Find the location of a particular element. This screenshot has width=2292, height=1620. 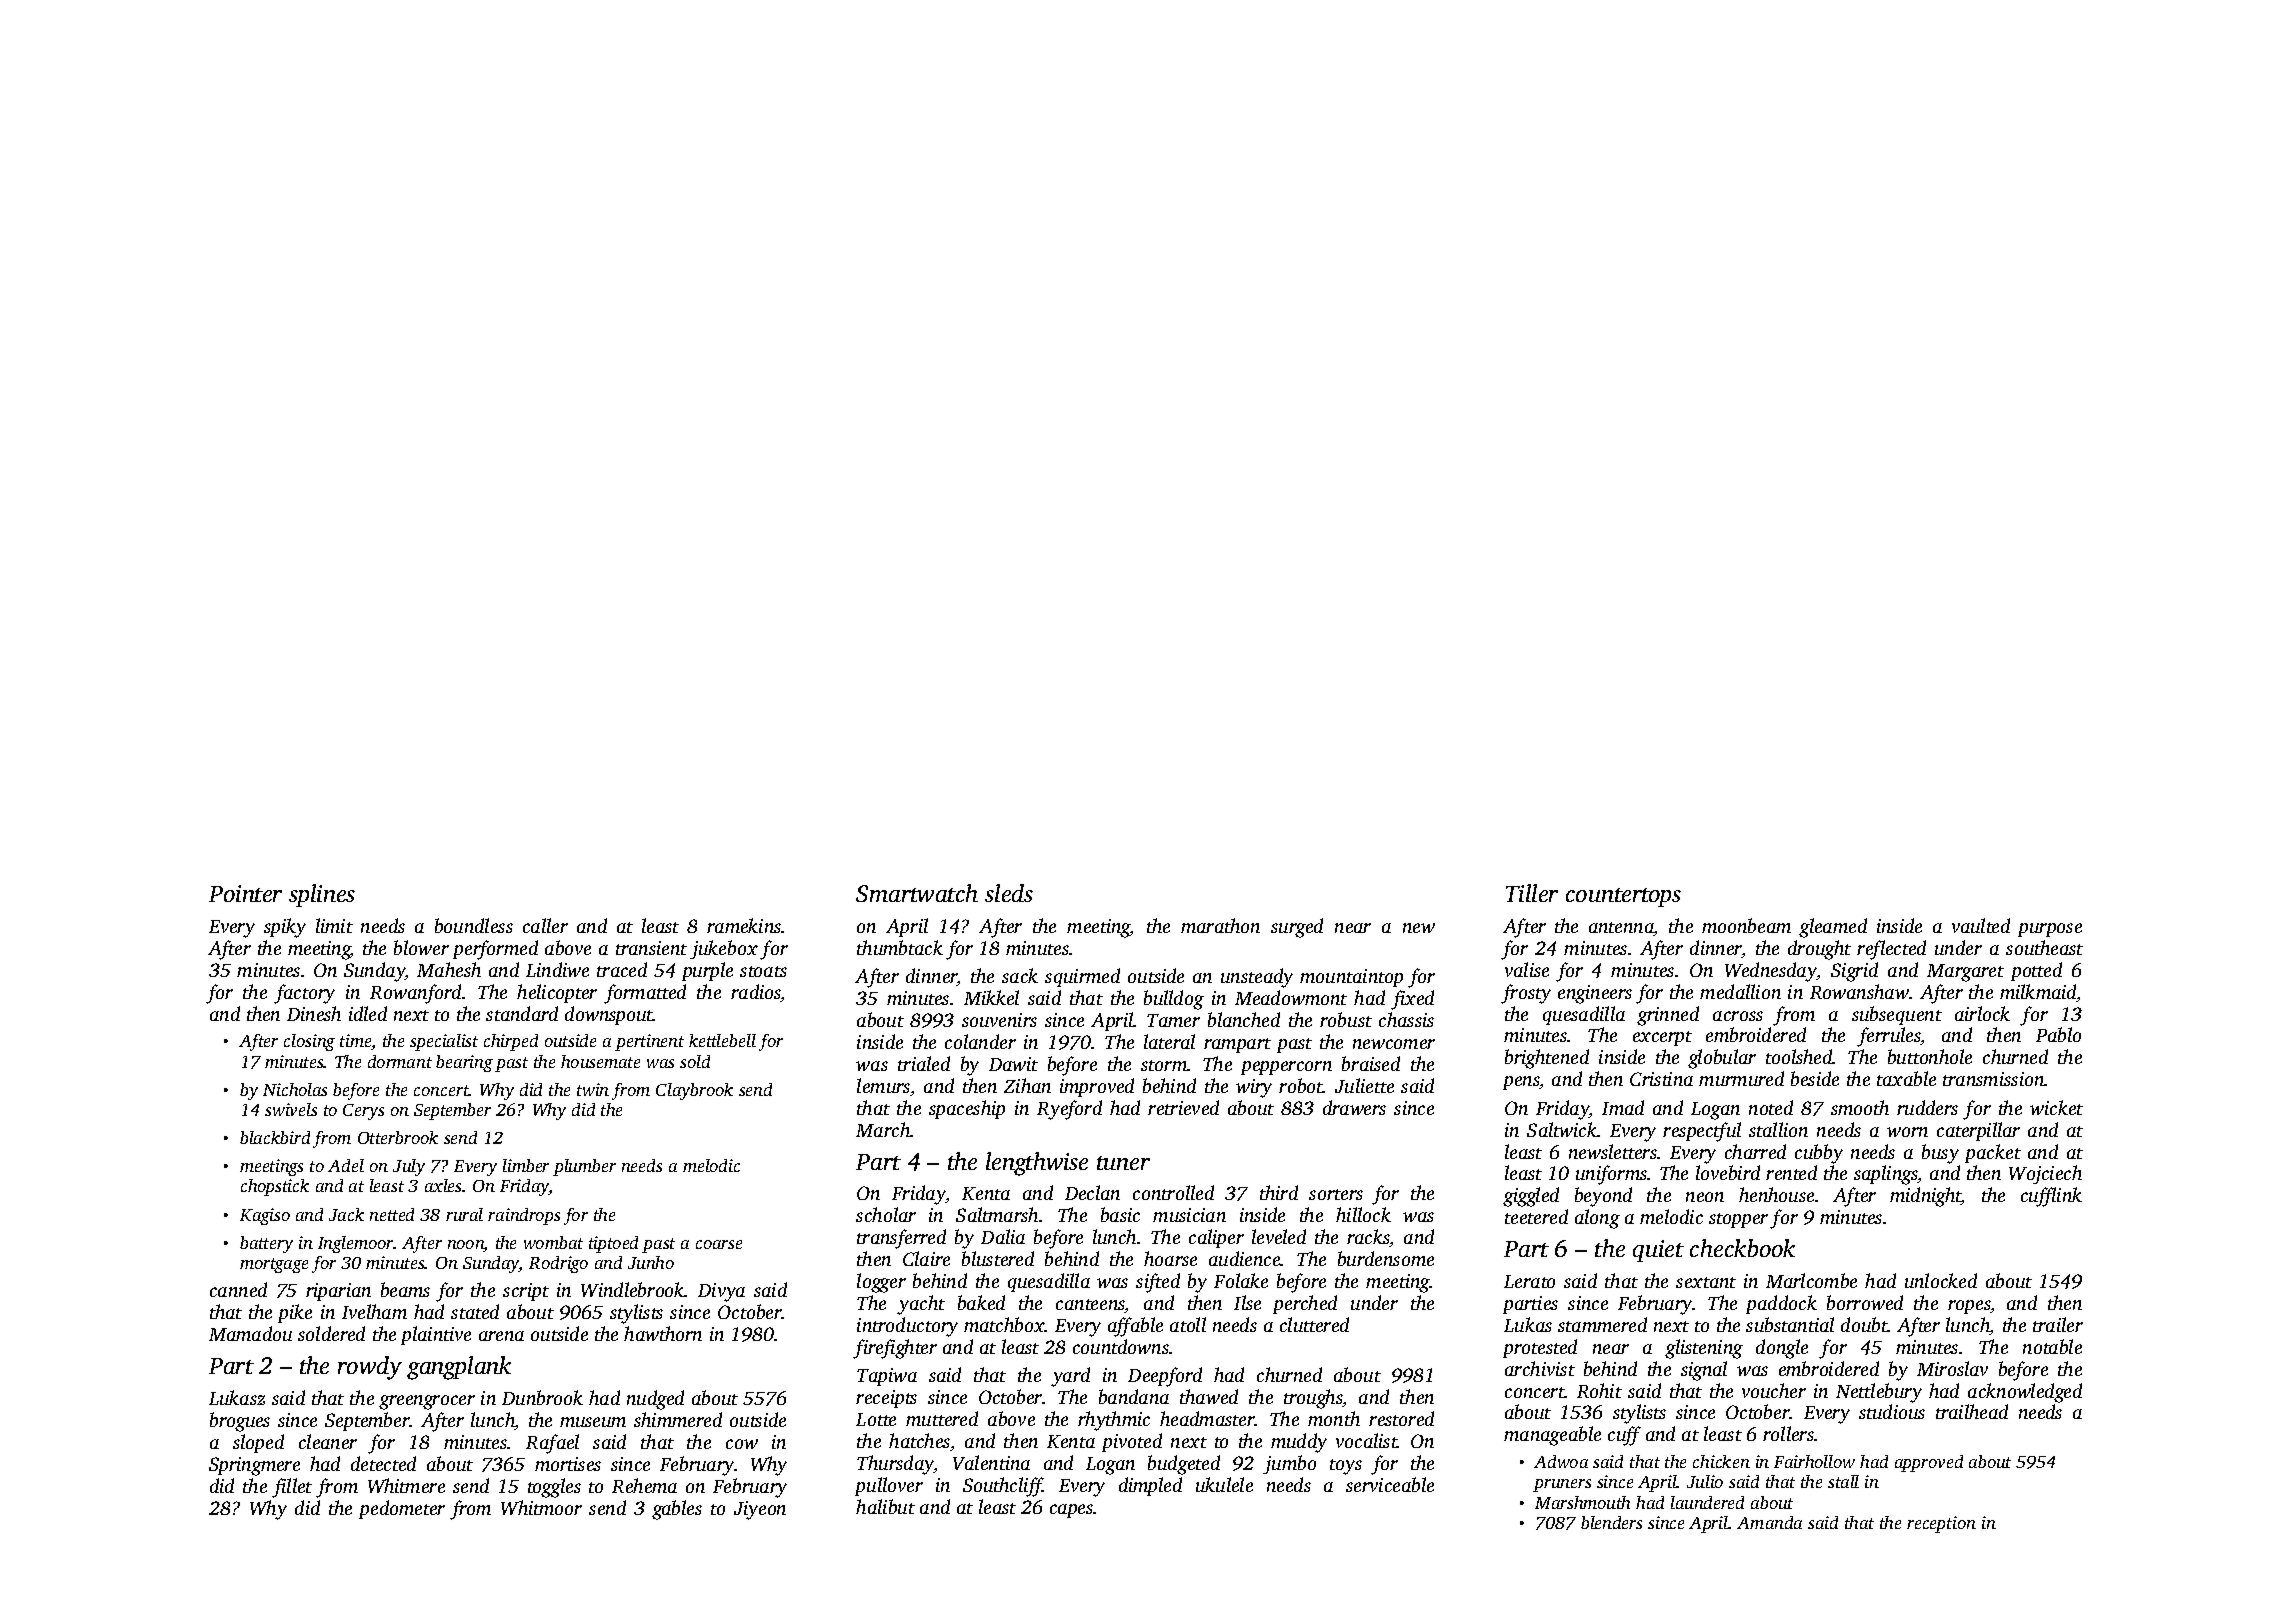

protested is located at coordinates (1540, 1348).
